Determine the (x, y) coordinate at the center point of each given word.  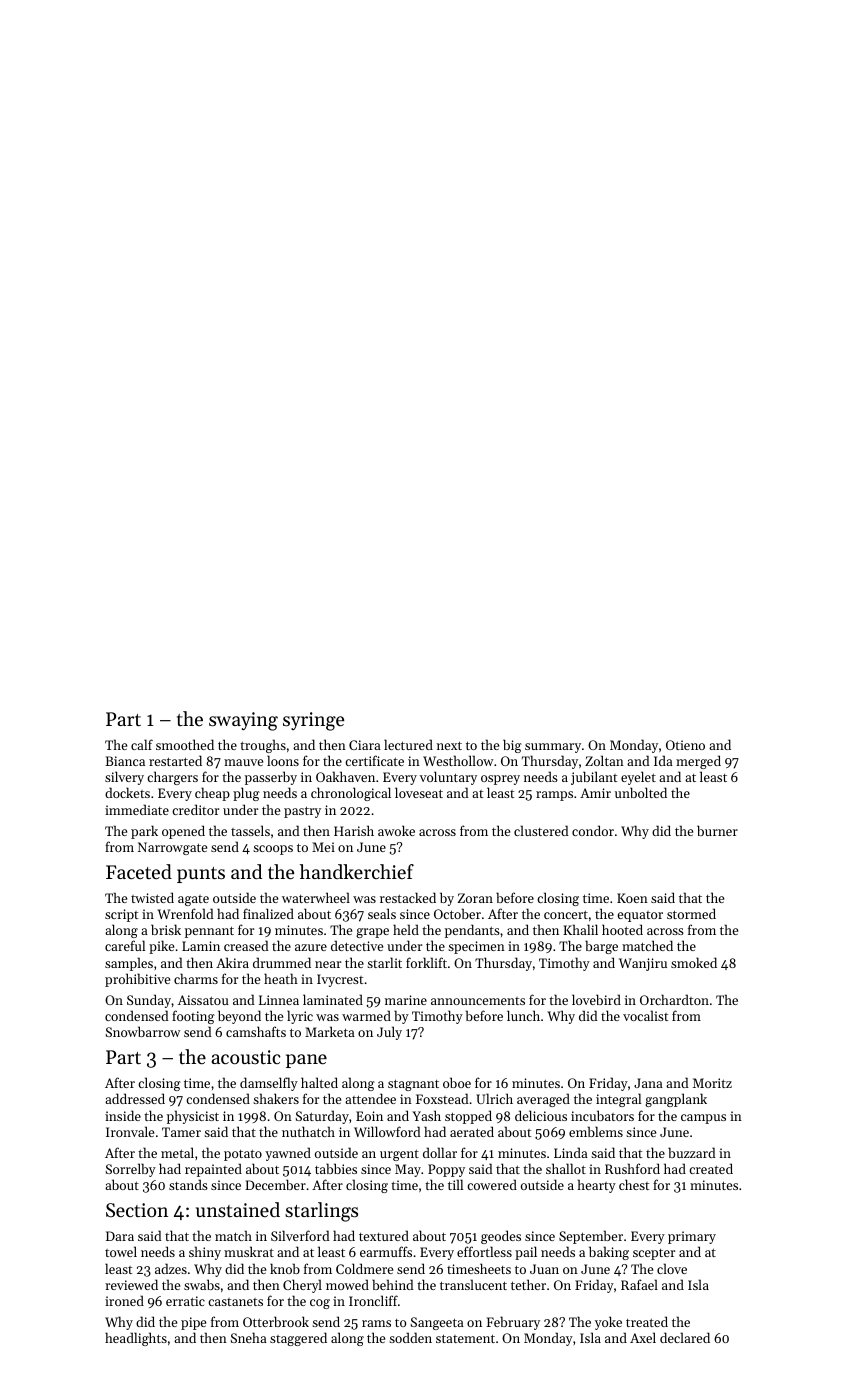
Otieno (685, 745)
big (512, 746)
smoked (694, 962)
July (389, 1033)
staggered (298, 1339)
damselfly (269, 1084)
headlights (136, 1339)
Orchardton (674, 999)
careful (125, 945)
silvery (124, 778)
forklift (426, 962)
